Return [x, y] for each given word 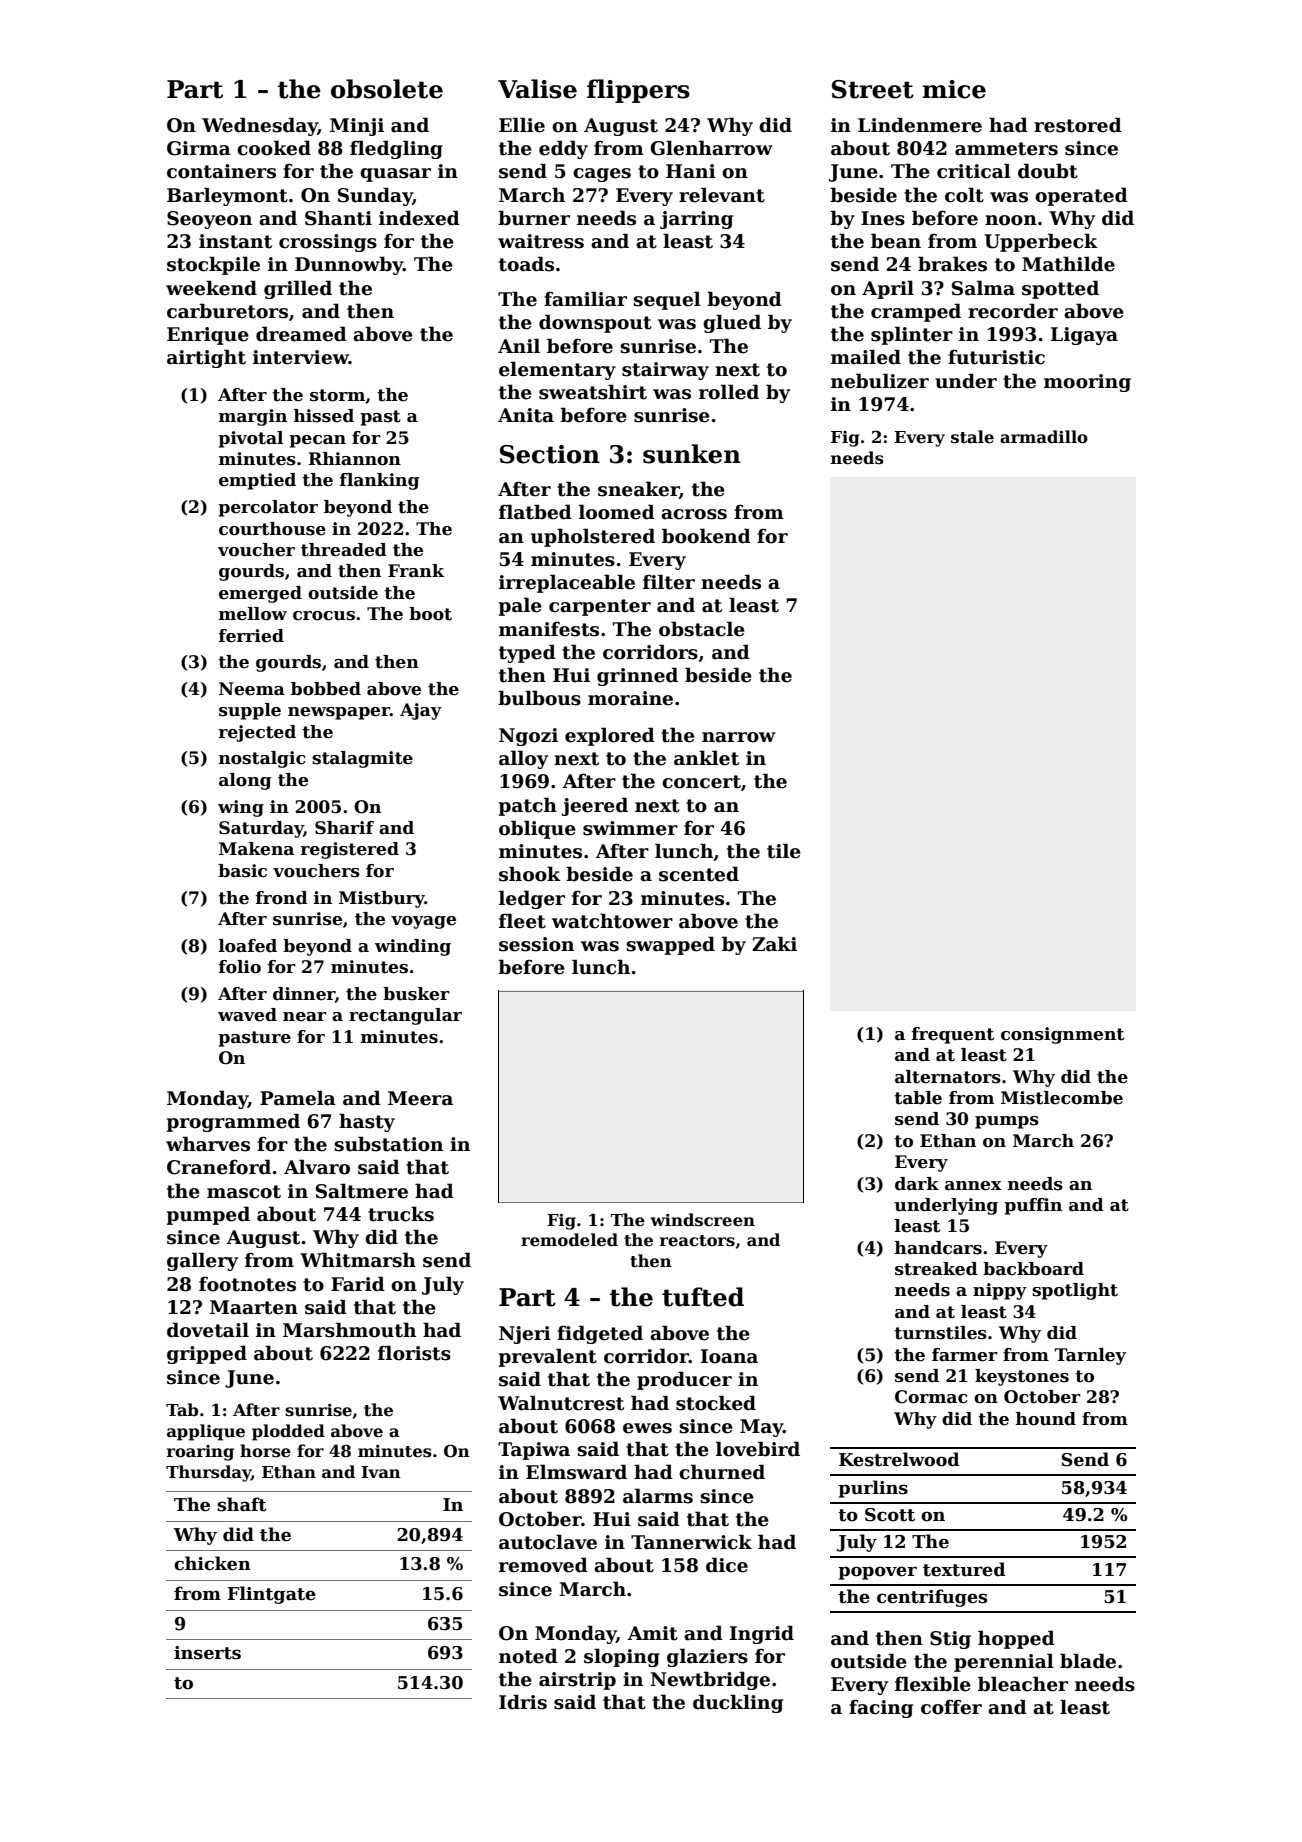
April [888, 289]
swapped [670, 945]
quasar [395, 175]
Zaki [774, 944]
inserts [207, 1653]
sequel [667, 300]
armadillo [1044, 437]
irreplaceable [567, 583]
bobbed [326, 689]
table [918, 1098]
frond [282, 898]
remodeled [569, 1240]
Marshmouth [349, 1330]
